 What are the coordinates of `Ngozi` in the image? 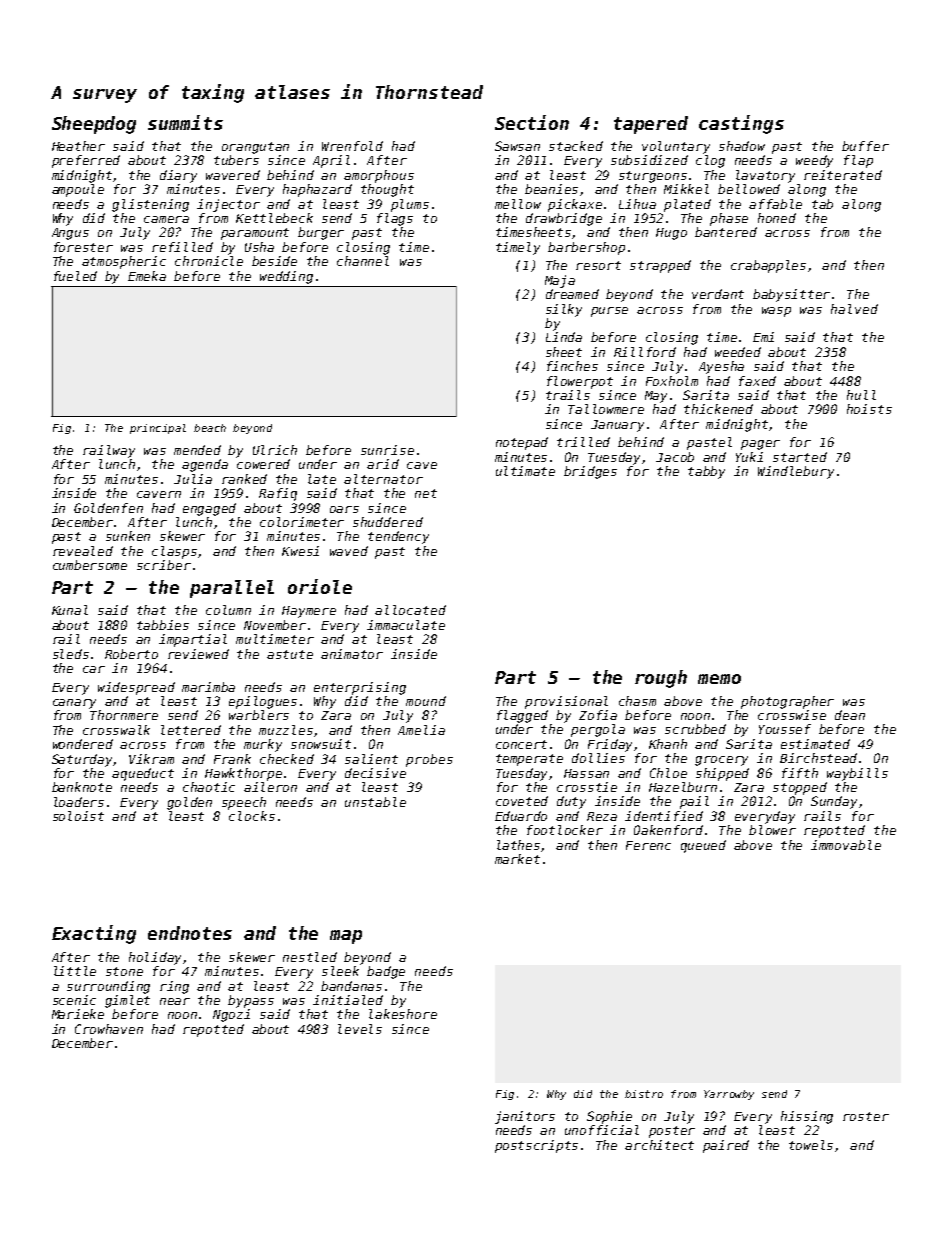 It's located at (231, 1015).
